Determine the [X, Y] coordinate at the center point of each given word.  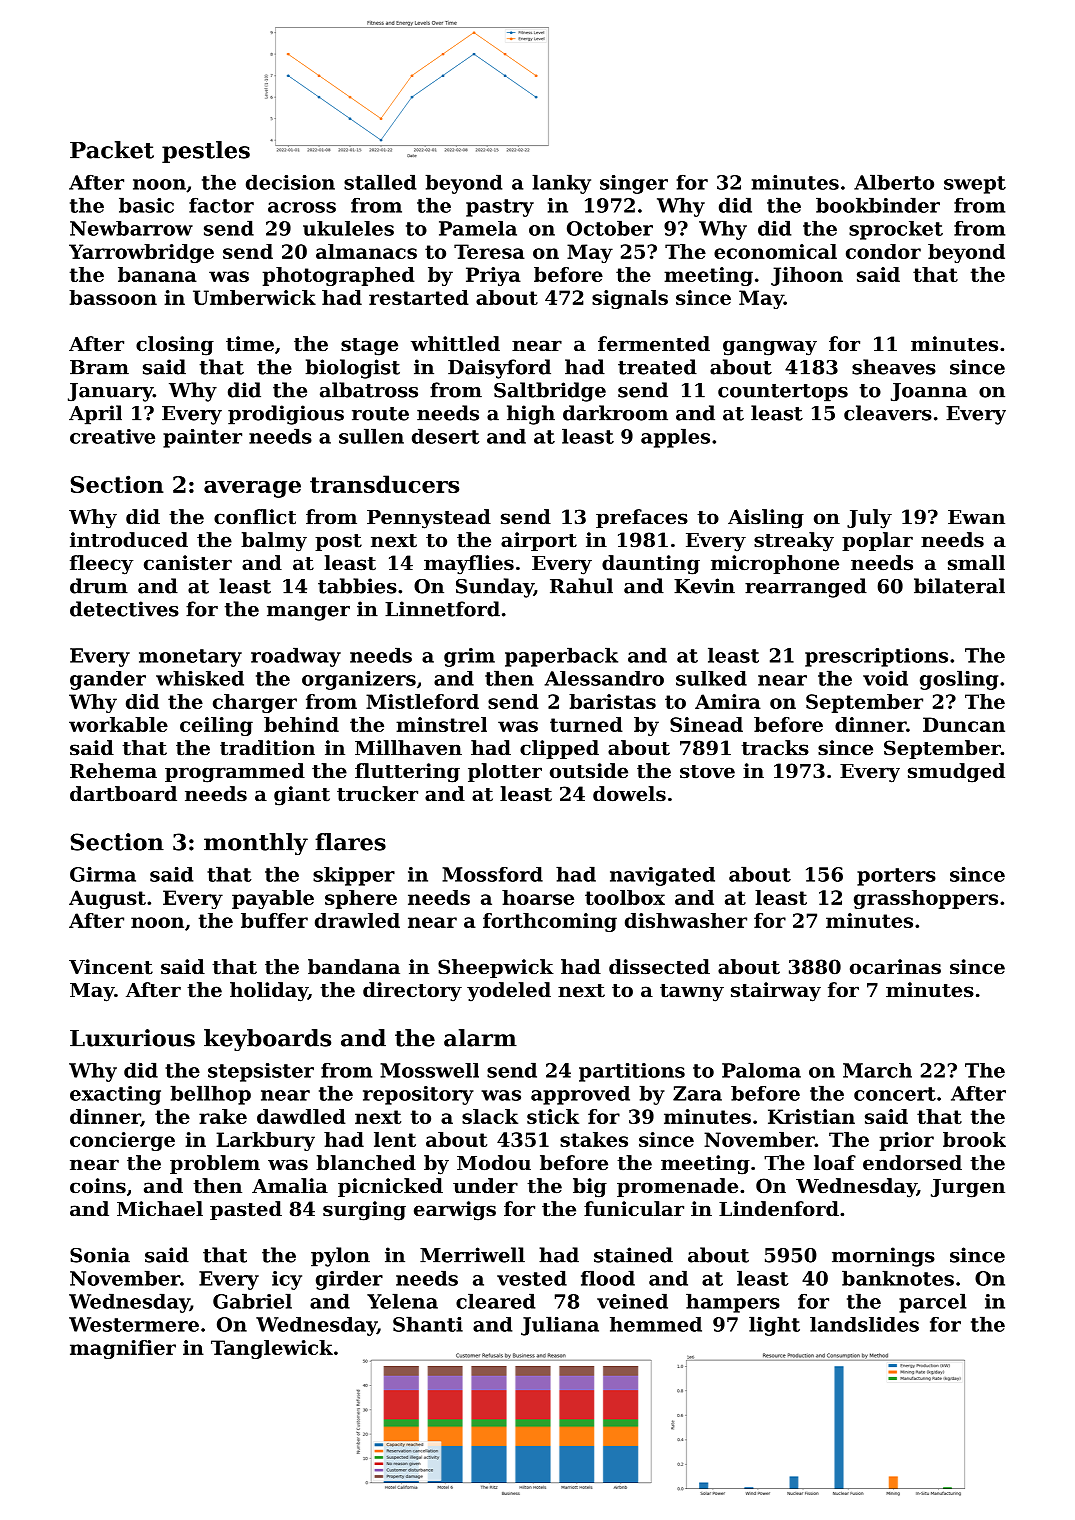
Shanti [428, 1324]
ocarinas [895, 967]
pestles [206, 152]
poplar [877, 541]
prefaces [642, 518]
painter [202, 438]
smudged [956, 773]
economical [775, 251]
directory [412, 992]
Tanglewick [272, 1349]
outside [589, 771]
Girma [103, 874]
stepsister [261, 1072]
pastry [500, 208]
